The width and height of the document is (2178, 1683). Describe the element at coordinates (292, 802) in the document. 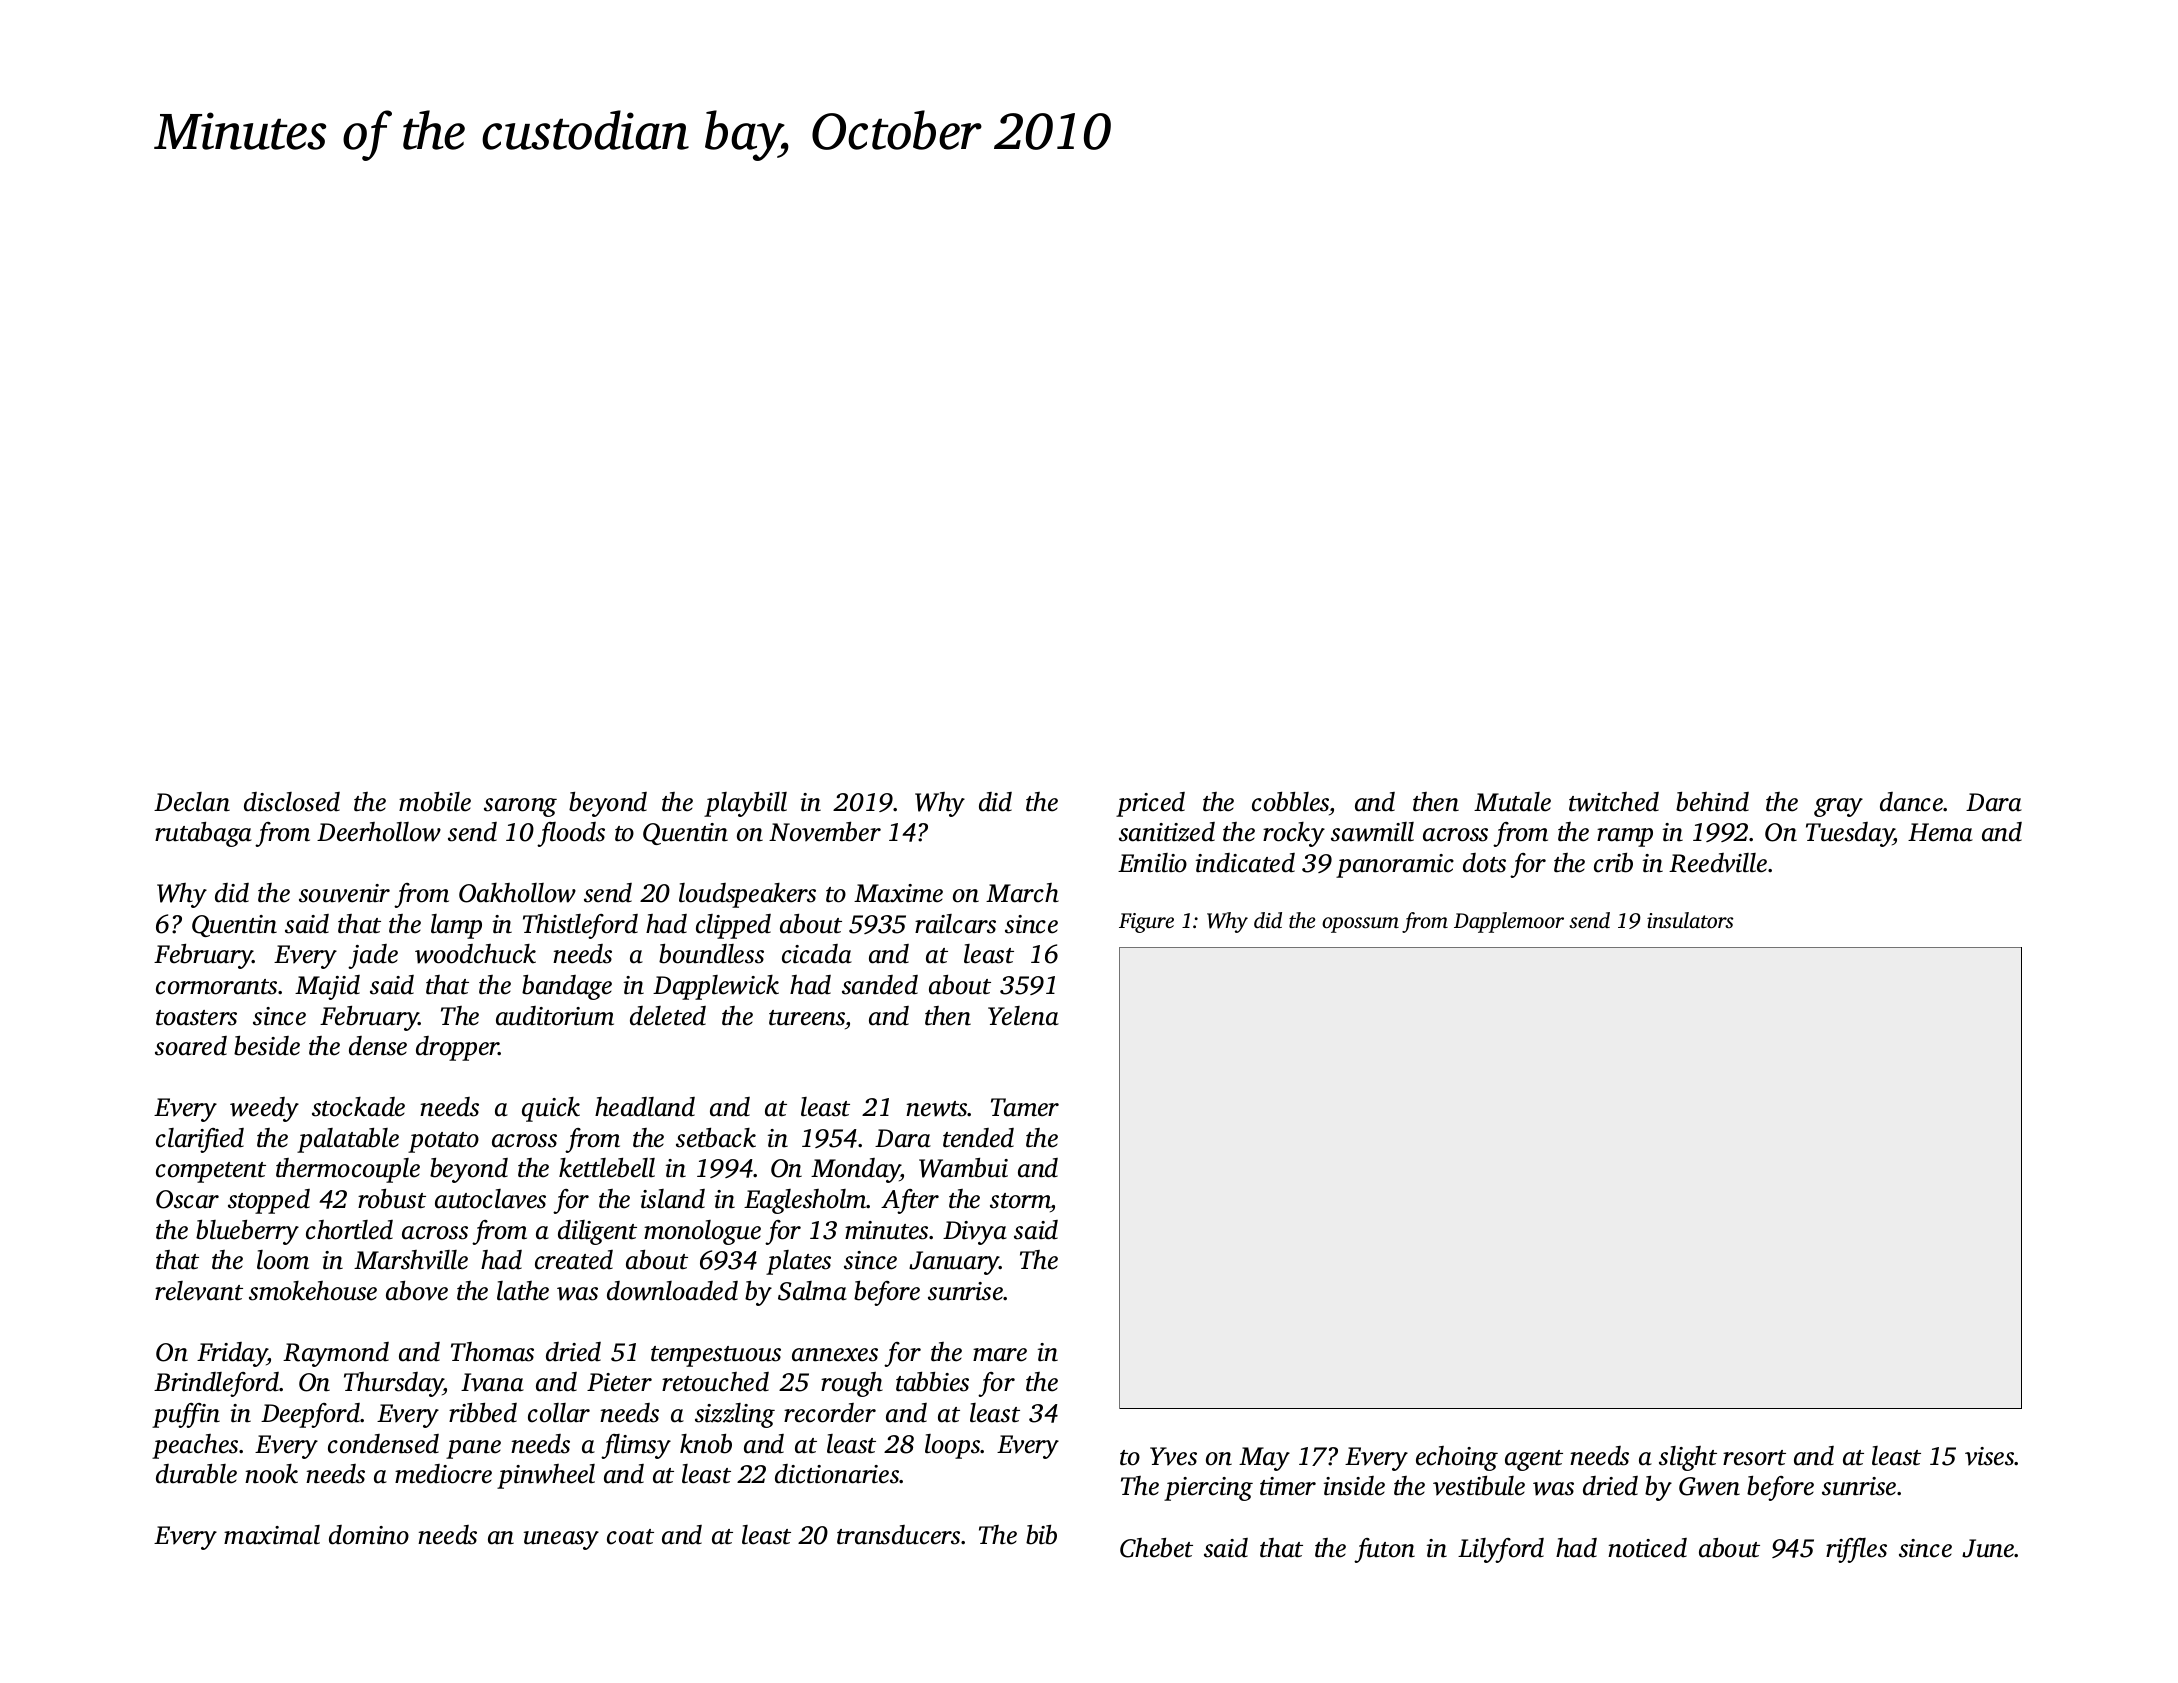

I see `disclosed` at that location.
